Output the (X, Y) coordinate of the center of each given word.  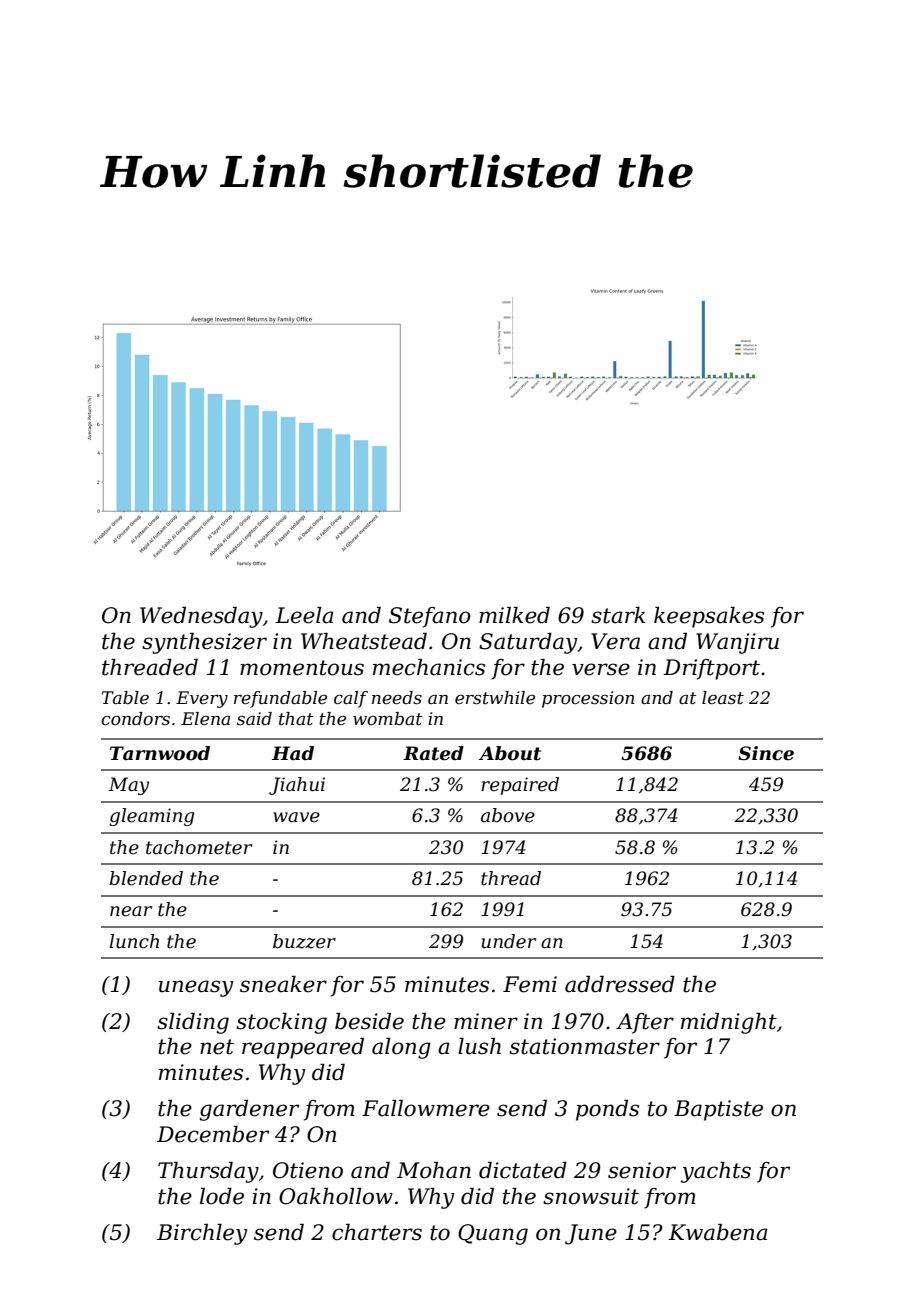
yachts (716, 1172)
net (217, 1047)
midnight (729, 1023)
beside (369, 1021)
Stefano (430, 617)
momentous (302, 668)
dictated (523, 1170)
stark (618, 615)
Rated (433, 753)
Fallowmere (426, 1108)
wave (296, 817)
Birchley (202, 1234)
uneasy (196, 988)
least (723, 698)
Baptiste (718, 1110)
